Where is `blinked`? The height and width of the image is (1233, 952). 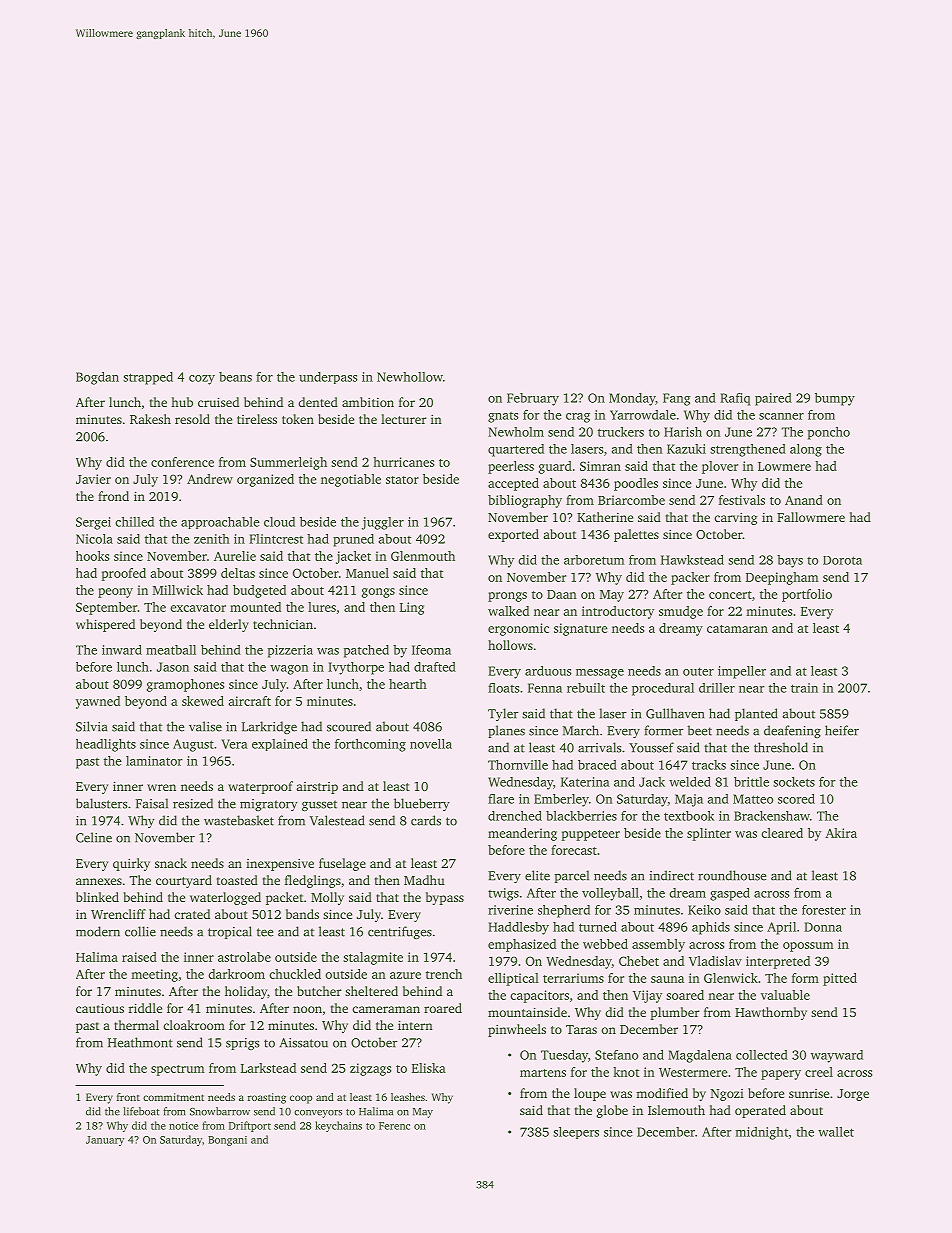
blinked is located at coordinates (97, 897).
